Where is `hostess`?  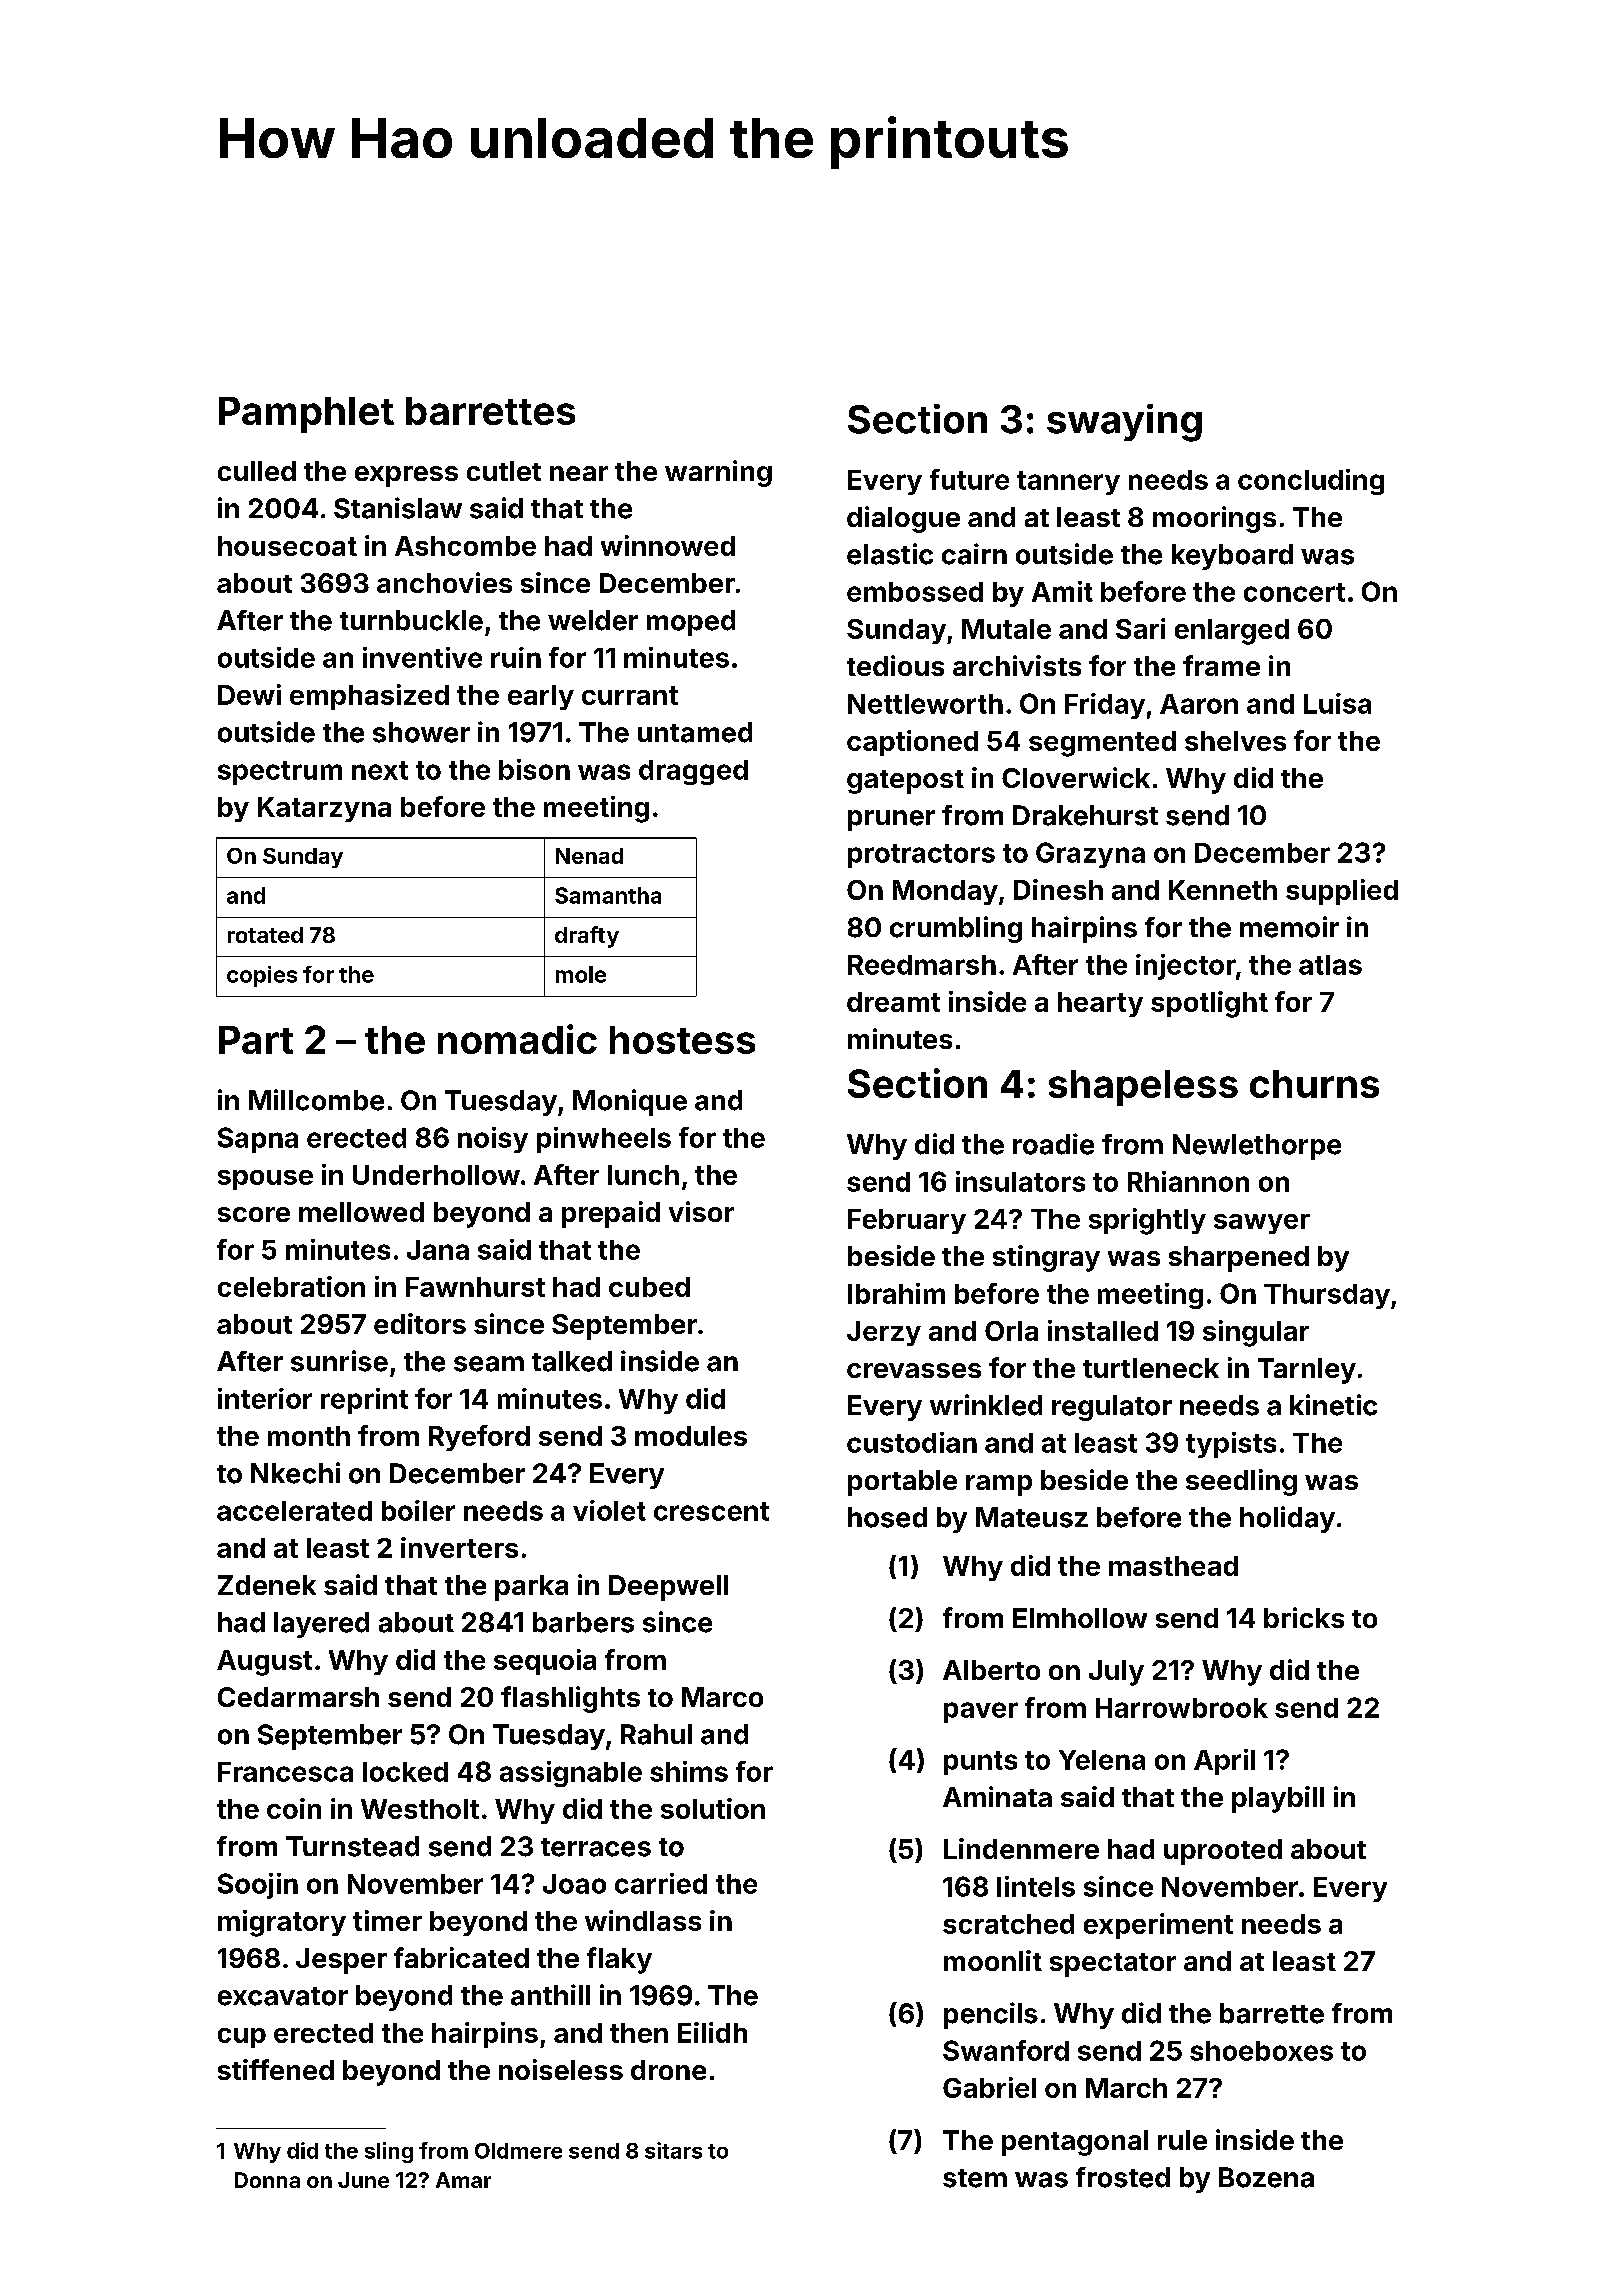 hostess is located at coordinates (682, 1040).
